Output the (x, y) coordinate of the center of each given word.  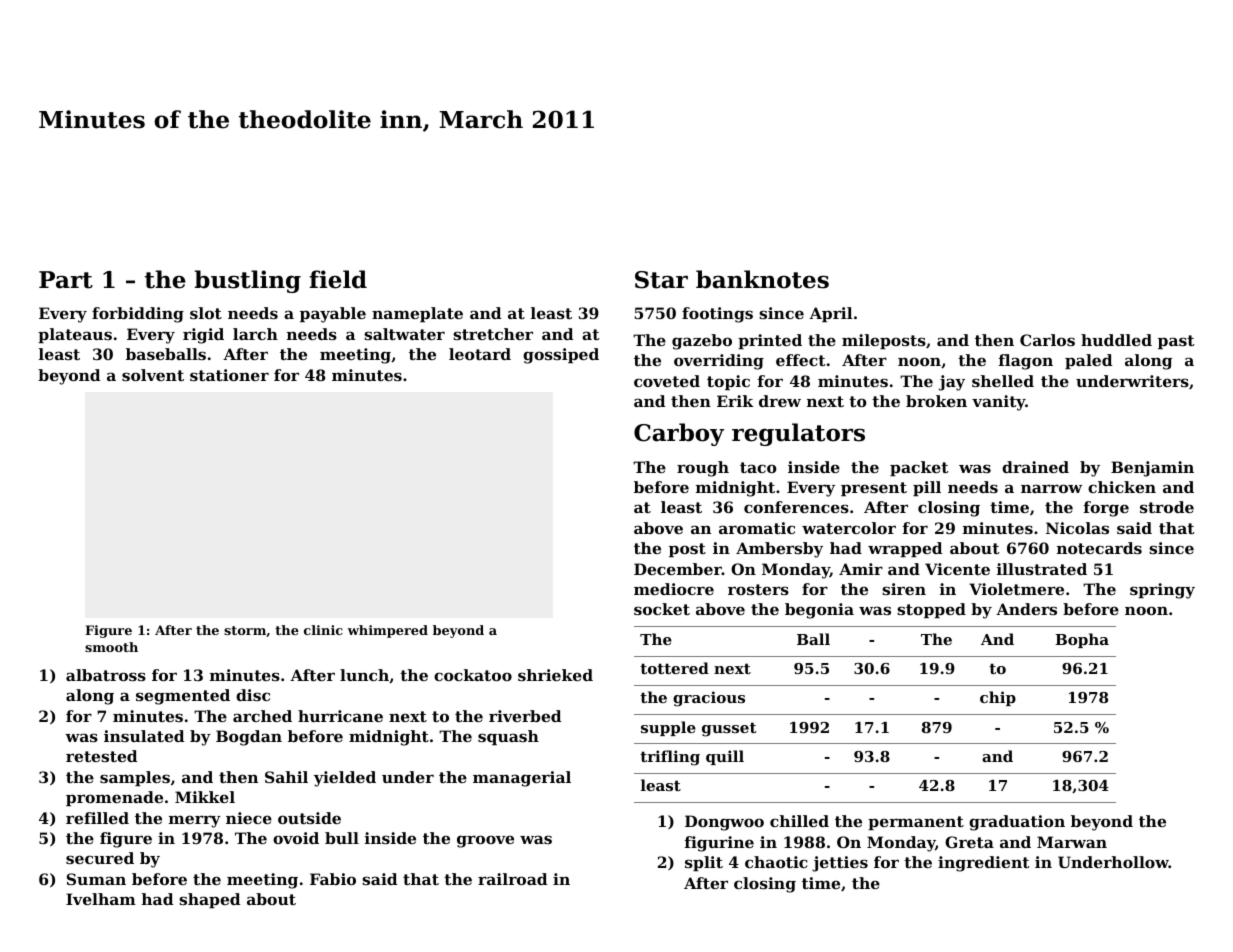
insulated (144, 736)
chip (998, 698)
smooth (111, 647)
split (704, 863)
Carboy (679, 434)
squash (508, 737)
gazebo (702, 342)
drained (1035, 467)
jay (952, 383)
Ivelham (101, 899)
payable (333, 315)
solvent (153, 375)
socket (662, 609)
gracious (709, 699)
